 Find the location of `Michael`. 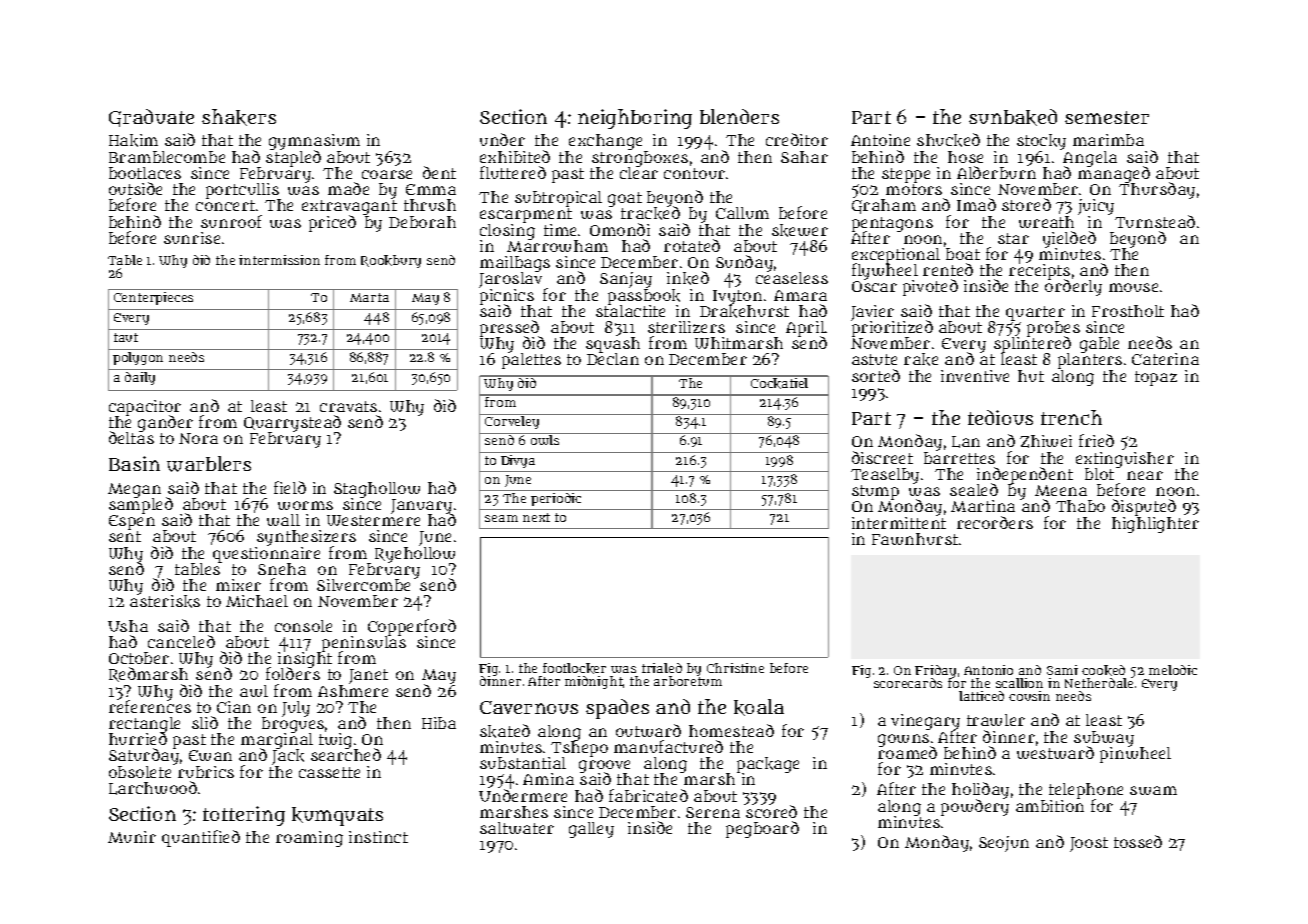

Michael is located at coordinates (257, 601).
